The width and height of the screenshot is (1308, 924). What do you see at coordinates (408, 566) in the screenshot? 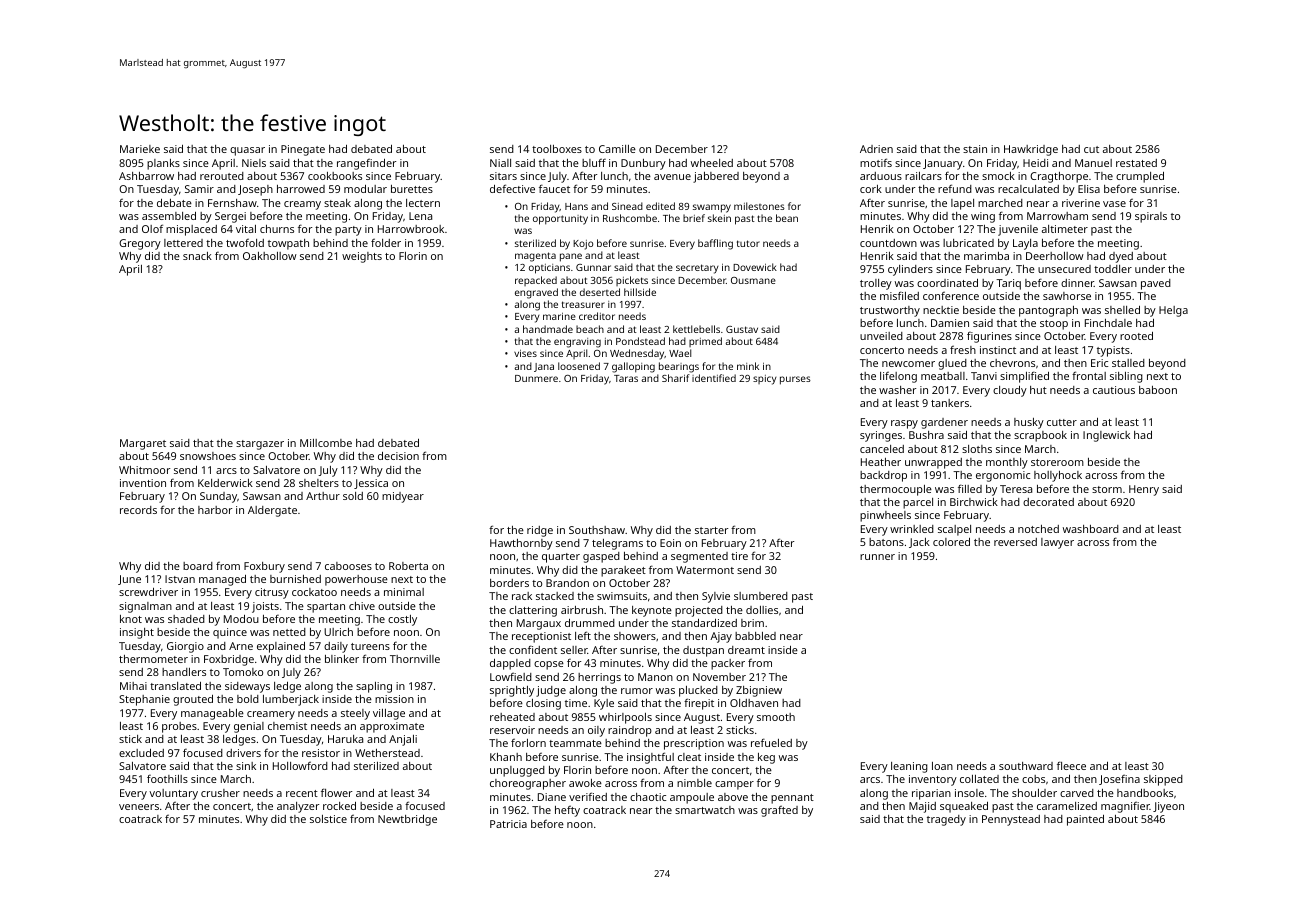
I see `Roberta` at bounding box center [408, 566].
